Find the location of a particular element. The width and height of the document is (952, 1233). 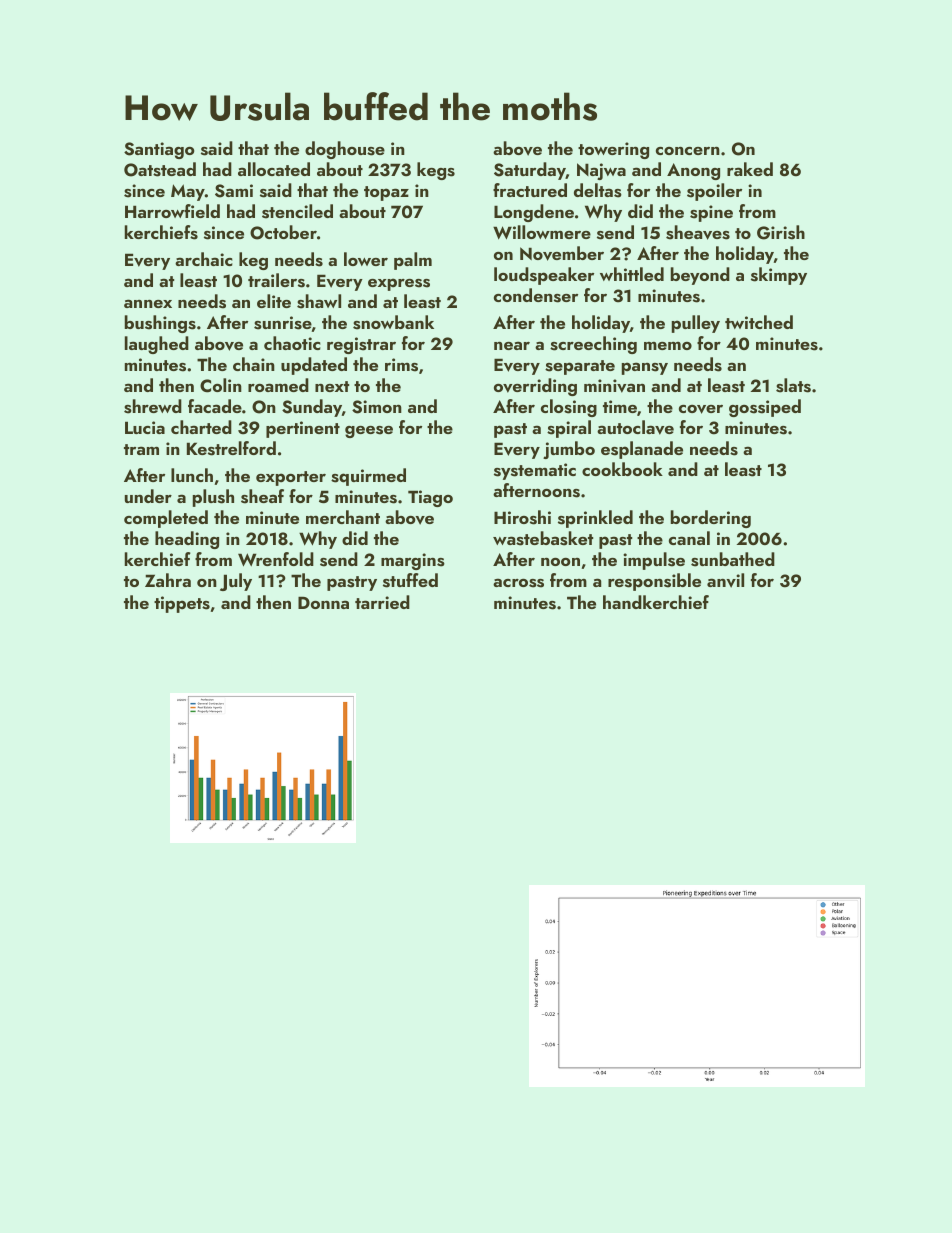

concern is located at coordinates (688, 151).
